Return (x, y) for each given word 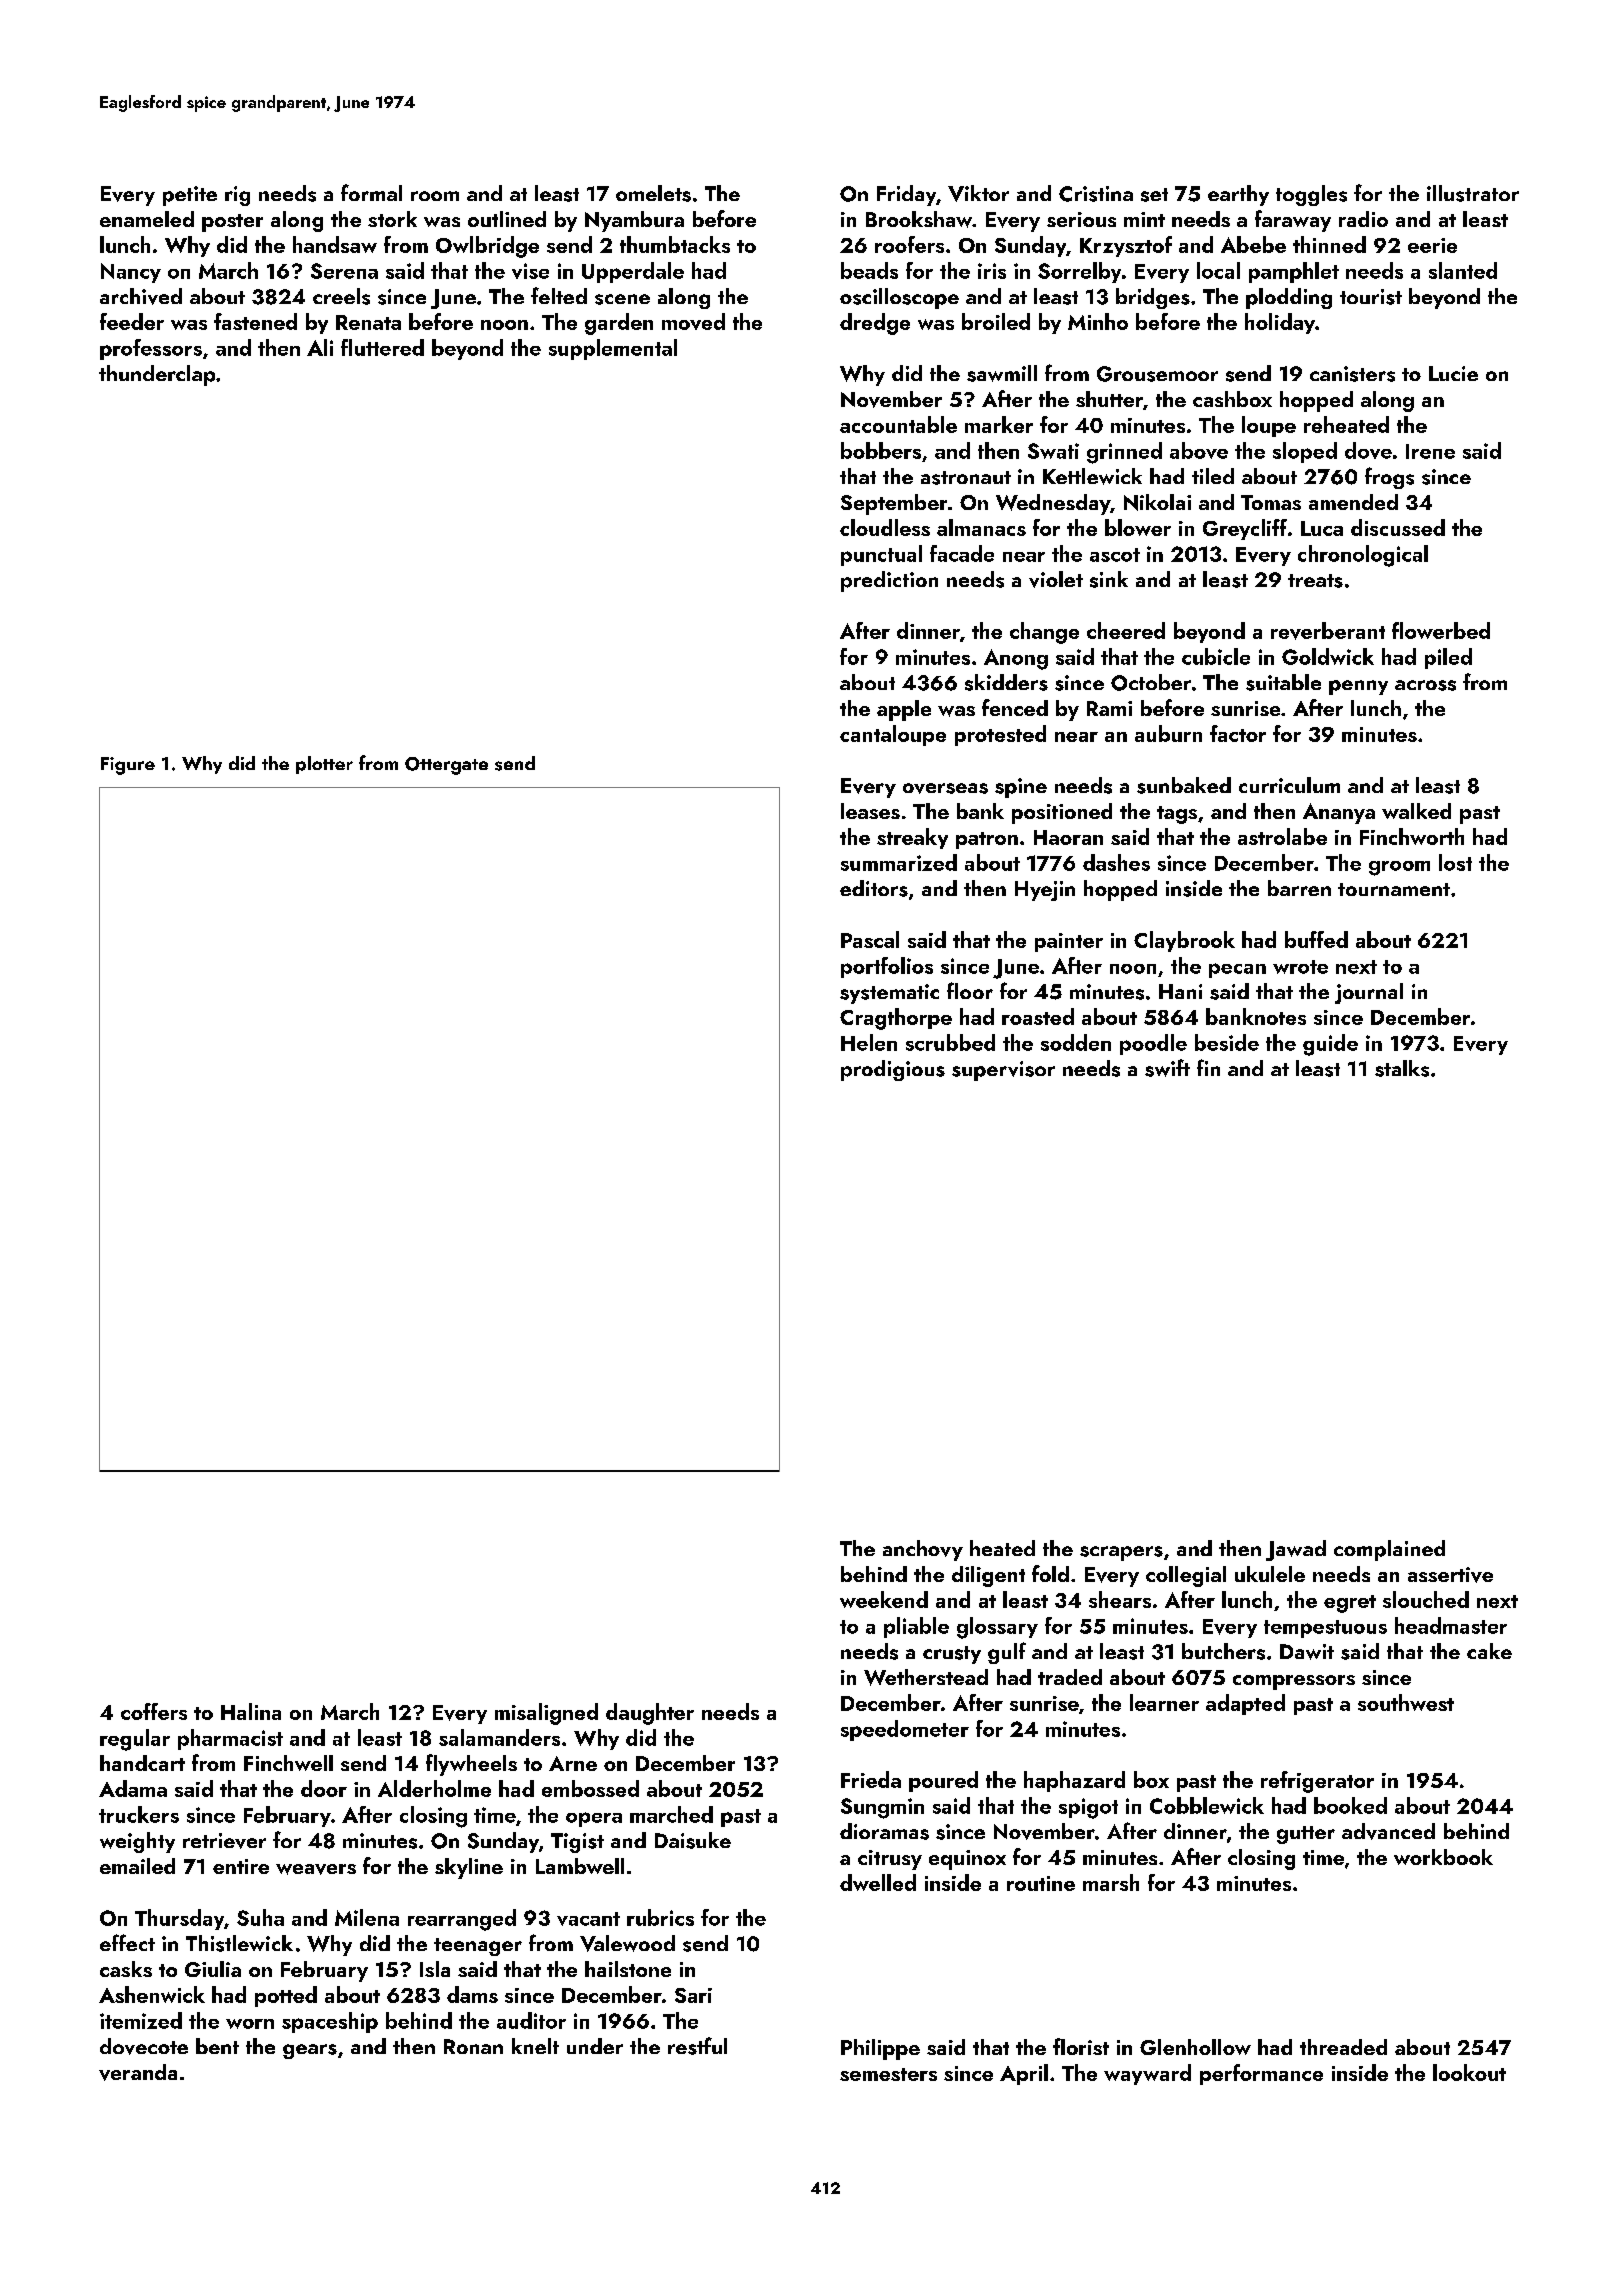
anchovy (923, 1550)
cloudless (885, 527)
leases (870, 811)
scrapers (1121, 1553)
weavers (316, 1869)
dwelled (878, 1882)
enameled (147, 219)
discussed (1398, 527)
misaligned (546, 1714)
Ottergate (446, 766)
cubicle (1216, 656)
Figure (128, 766)
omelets (653, 193)
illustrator (1473, 193)
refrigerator (1317, 1782)
